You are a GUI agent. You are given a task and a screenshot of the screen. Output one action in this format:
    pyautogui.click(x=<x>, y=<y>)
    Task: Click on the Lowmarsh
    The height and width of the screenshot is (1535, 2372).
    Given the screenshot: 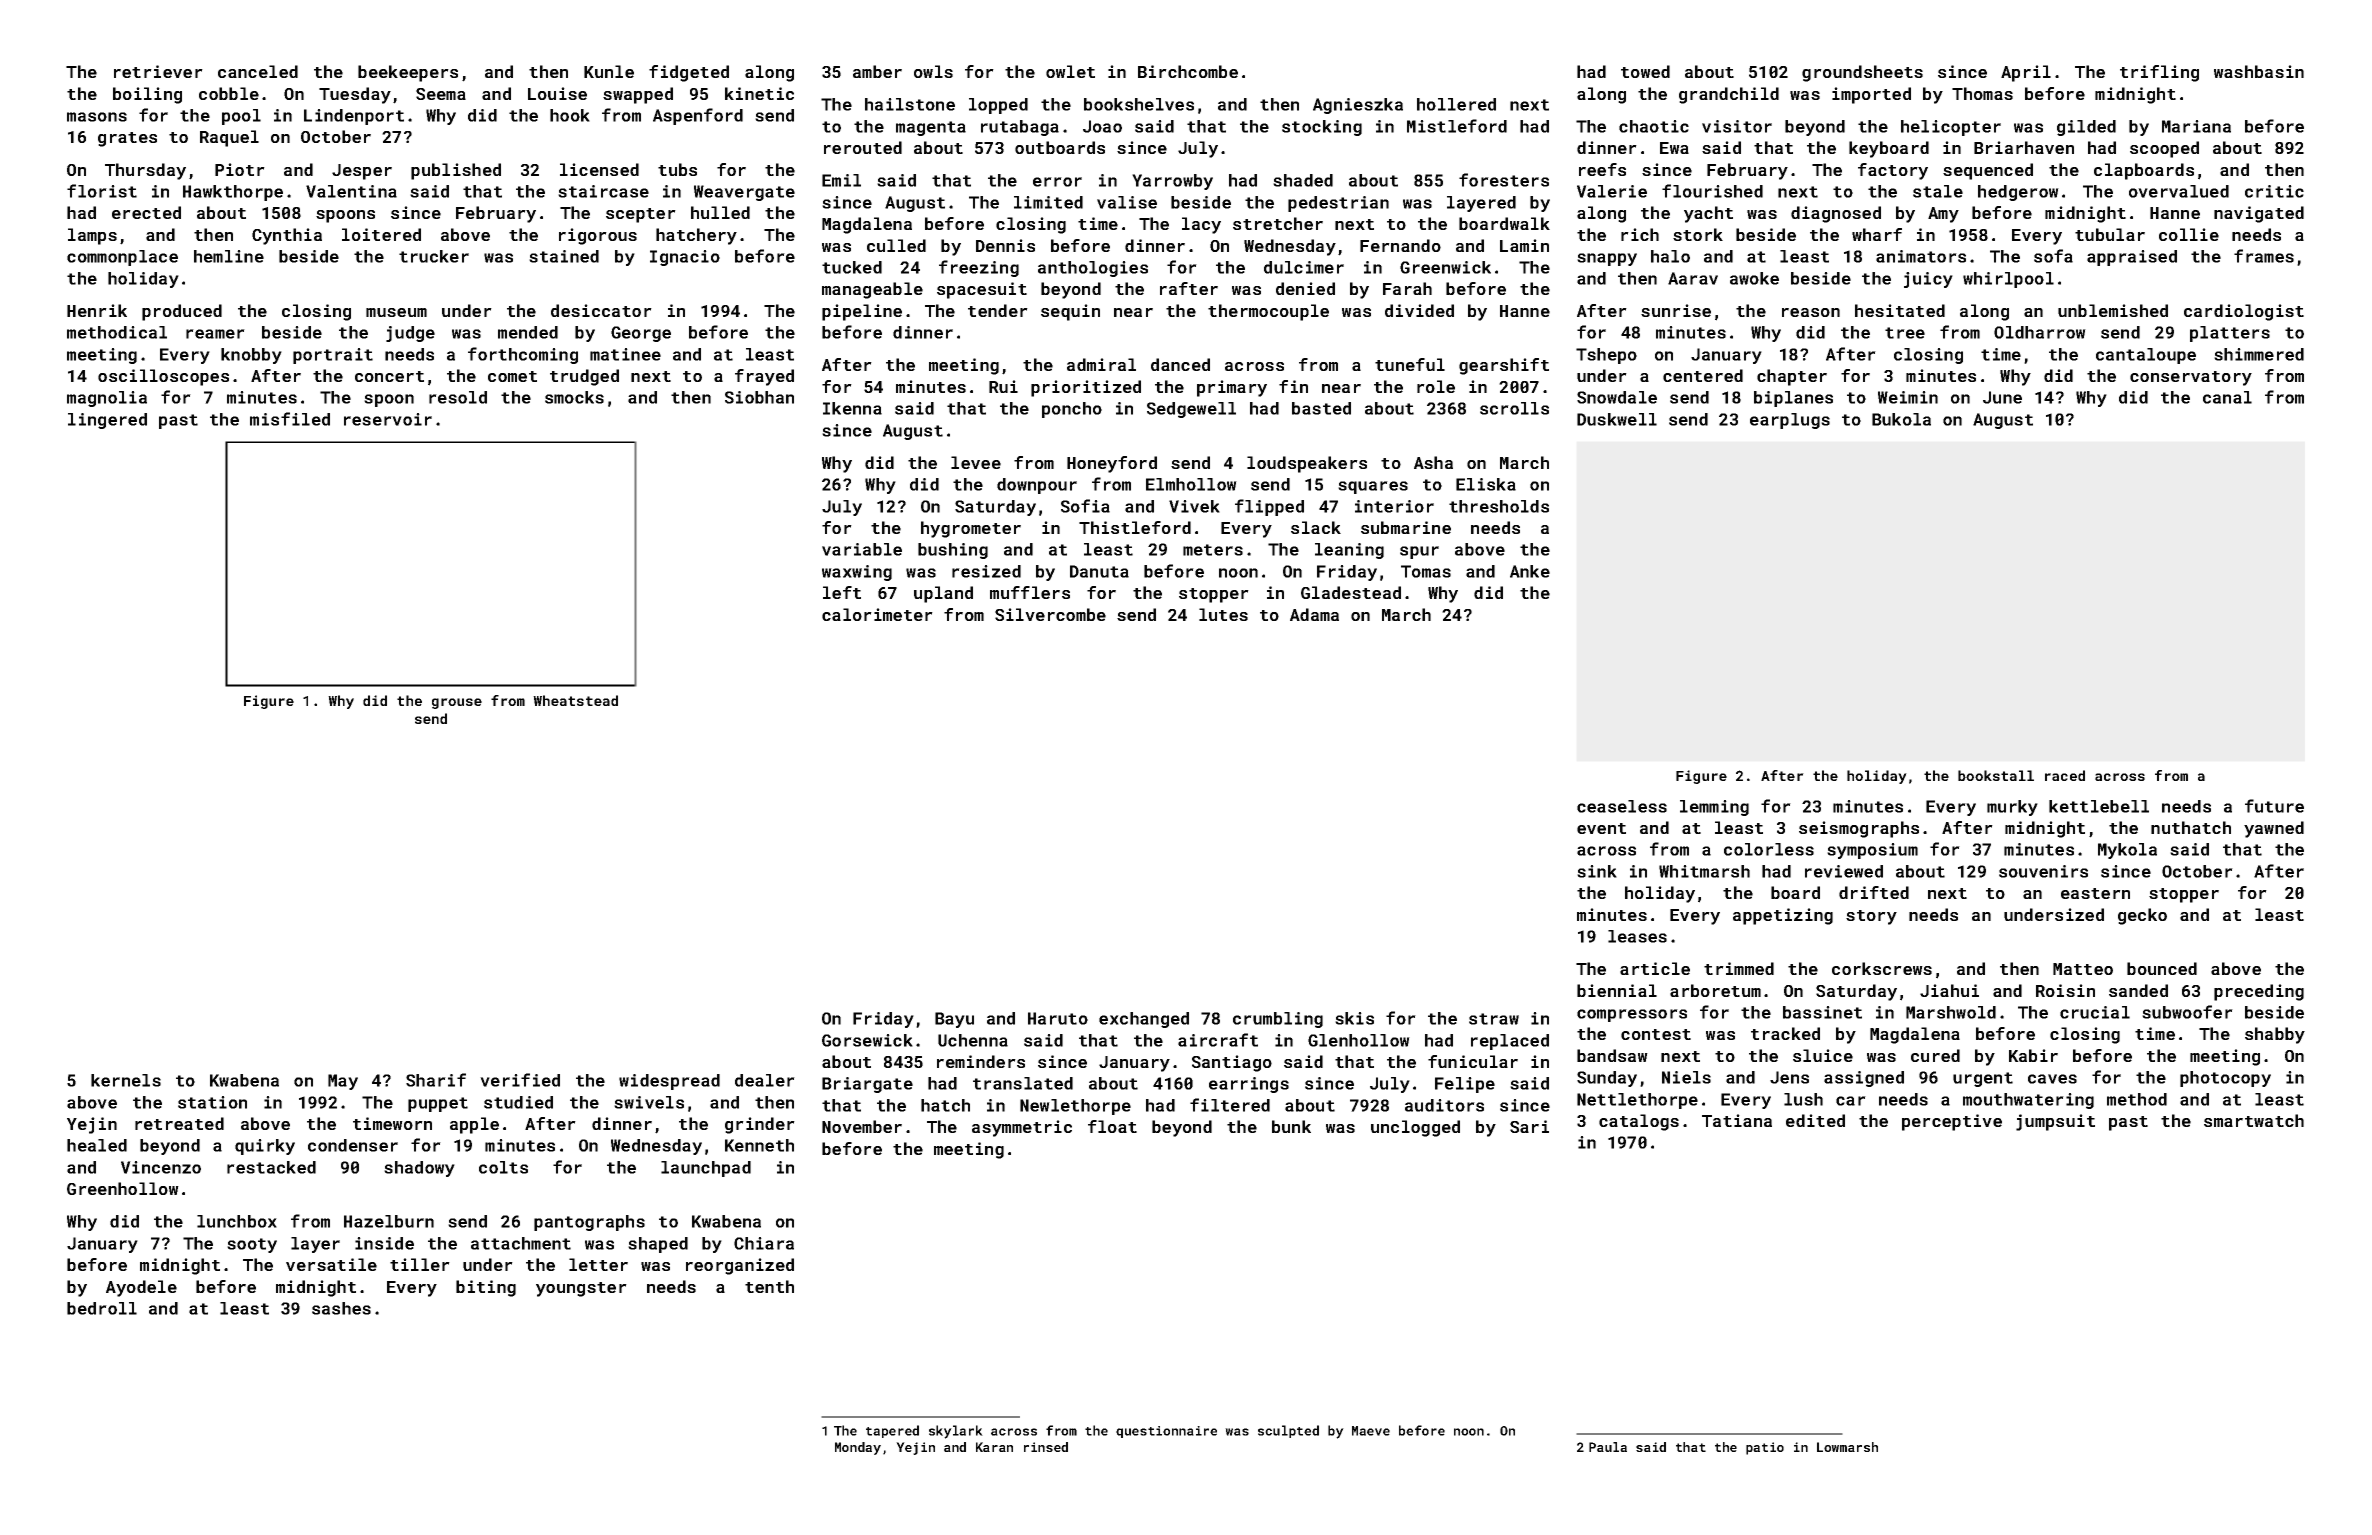 What is the action you would take?
    pyautogui.click(x=1847, y=1447)
